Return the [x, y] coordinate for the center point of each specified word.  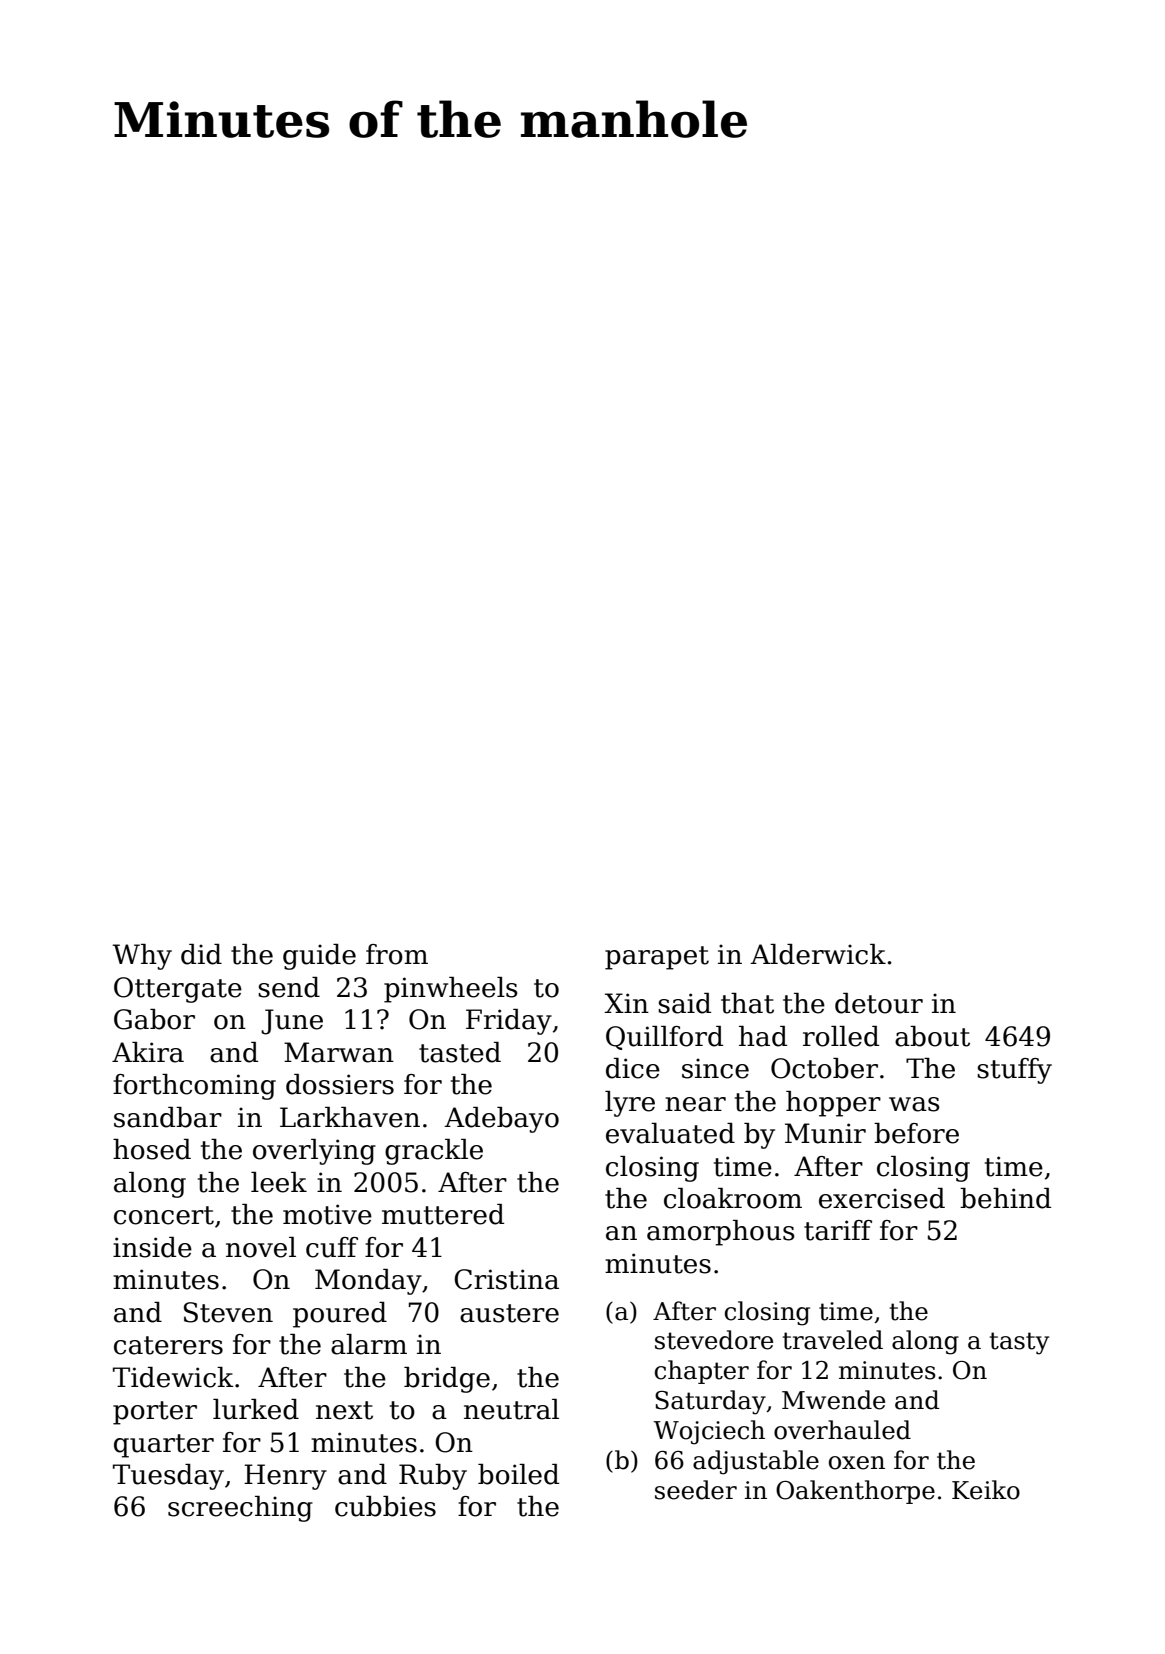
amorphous [721, 1233]
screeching [240, 1509]
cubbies [385, 1506]
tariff [838, 1230]
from [397, 954]
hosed [152, 1149]
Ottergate [178, 990]
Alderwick [818, 954]
